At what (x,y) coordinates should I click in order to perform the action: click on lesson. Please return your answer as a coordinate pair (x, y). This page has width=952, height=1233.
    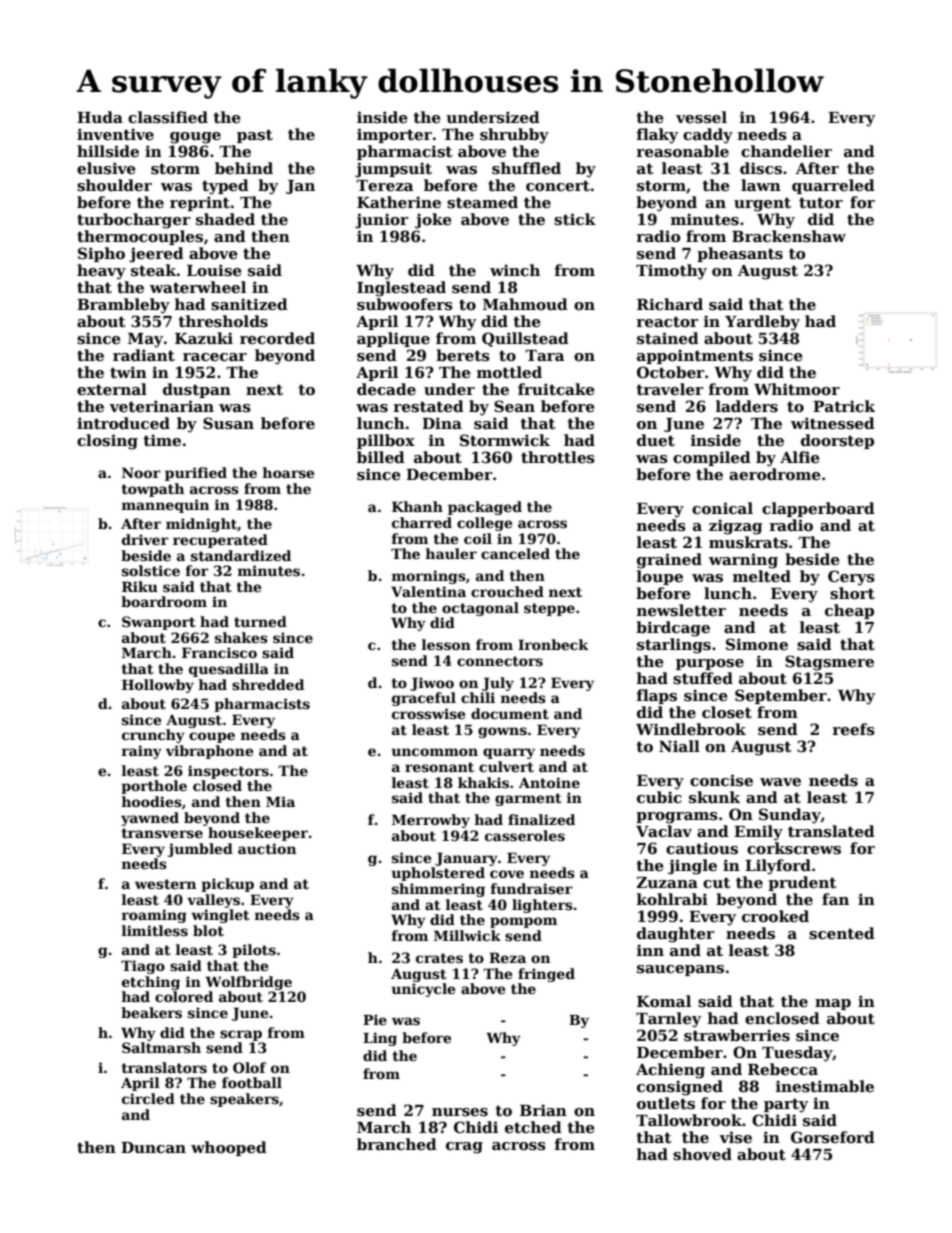
    Looking at the image, I should click on (446, 644).
